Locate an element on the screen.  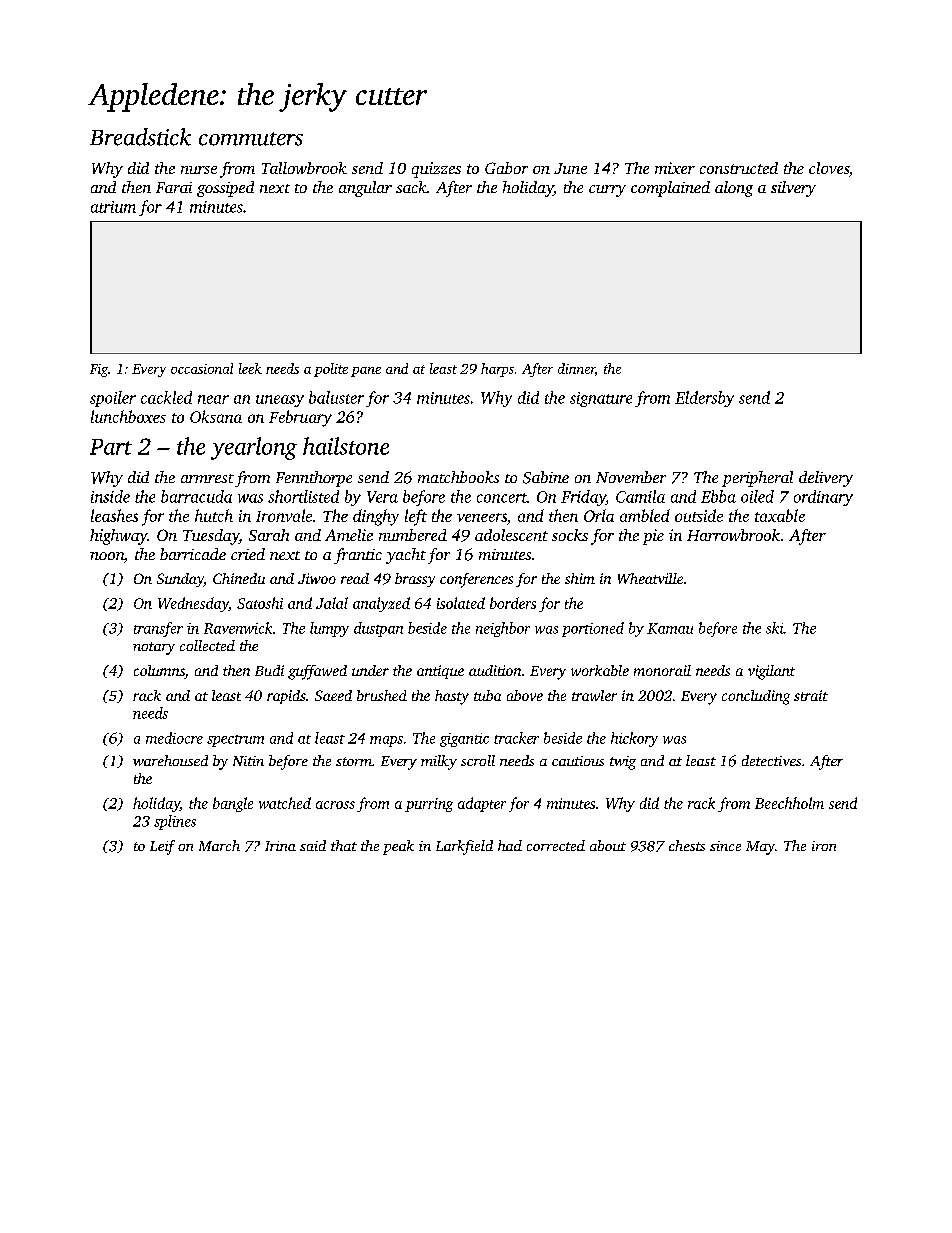
leek is located at coordinates (250, 368).
